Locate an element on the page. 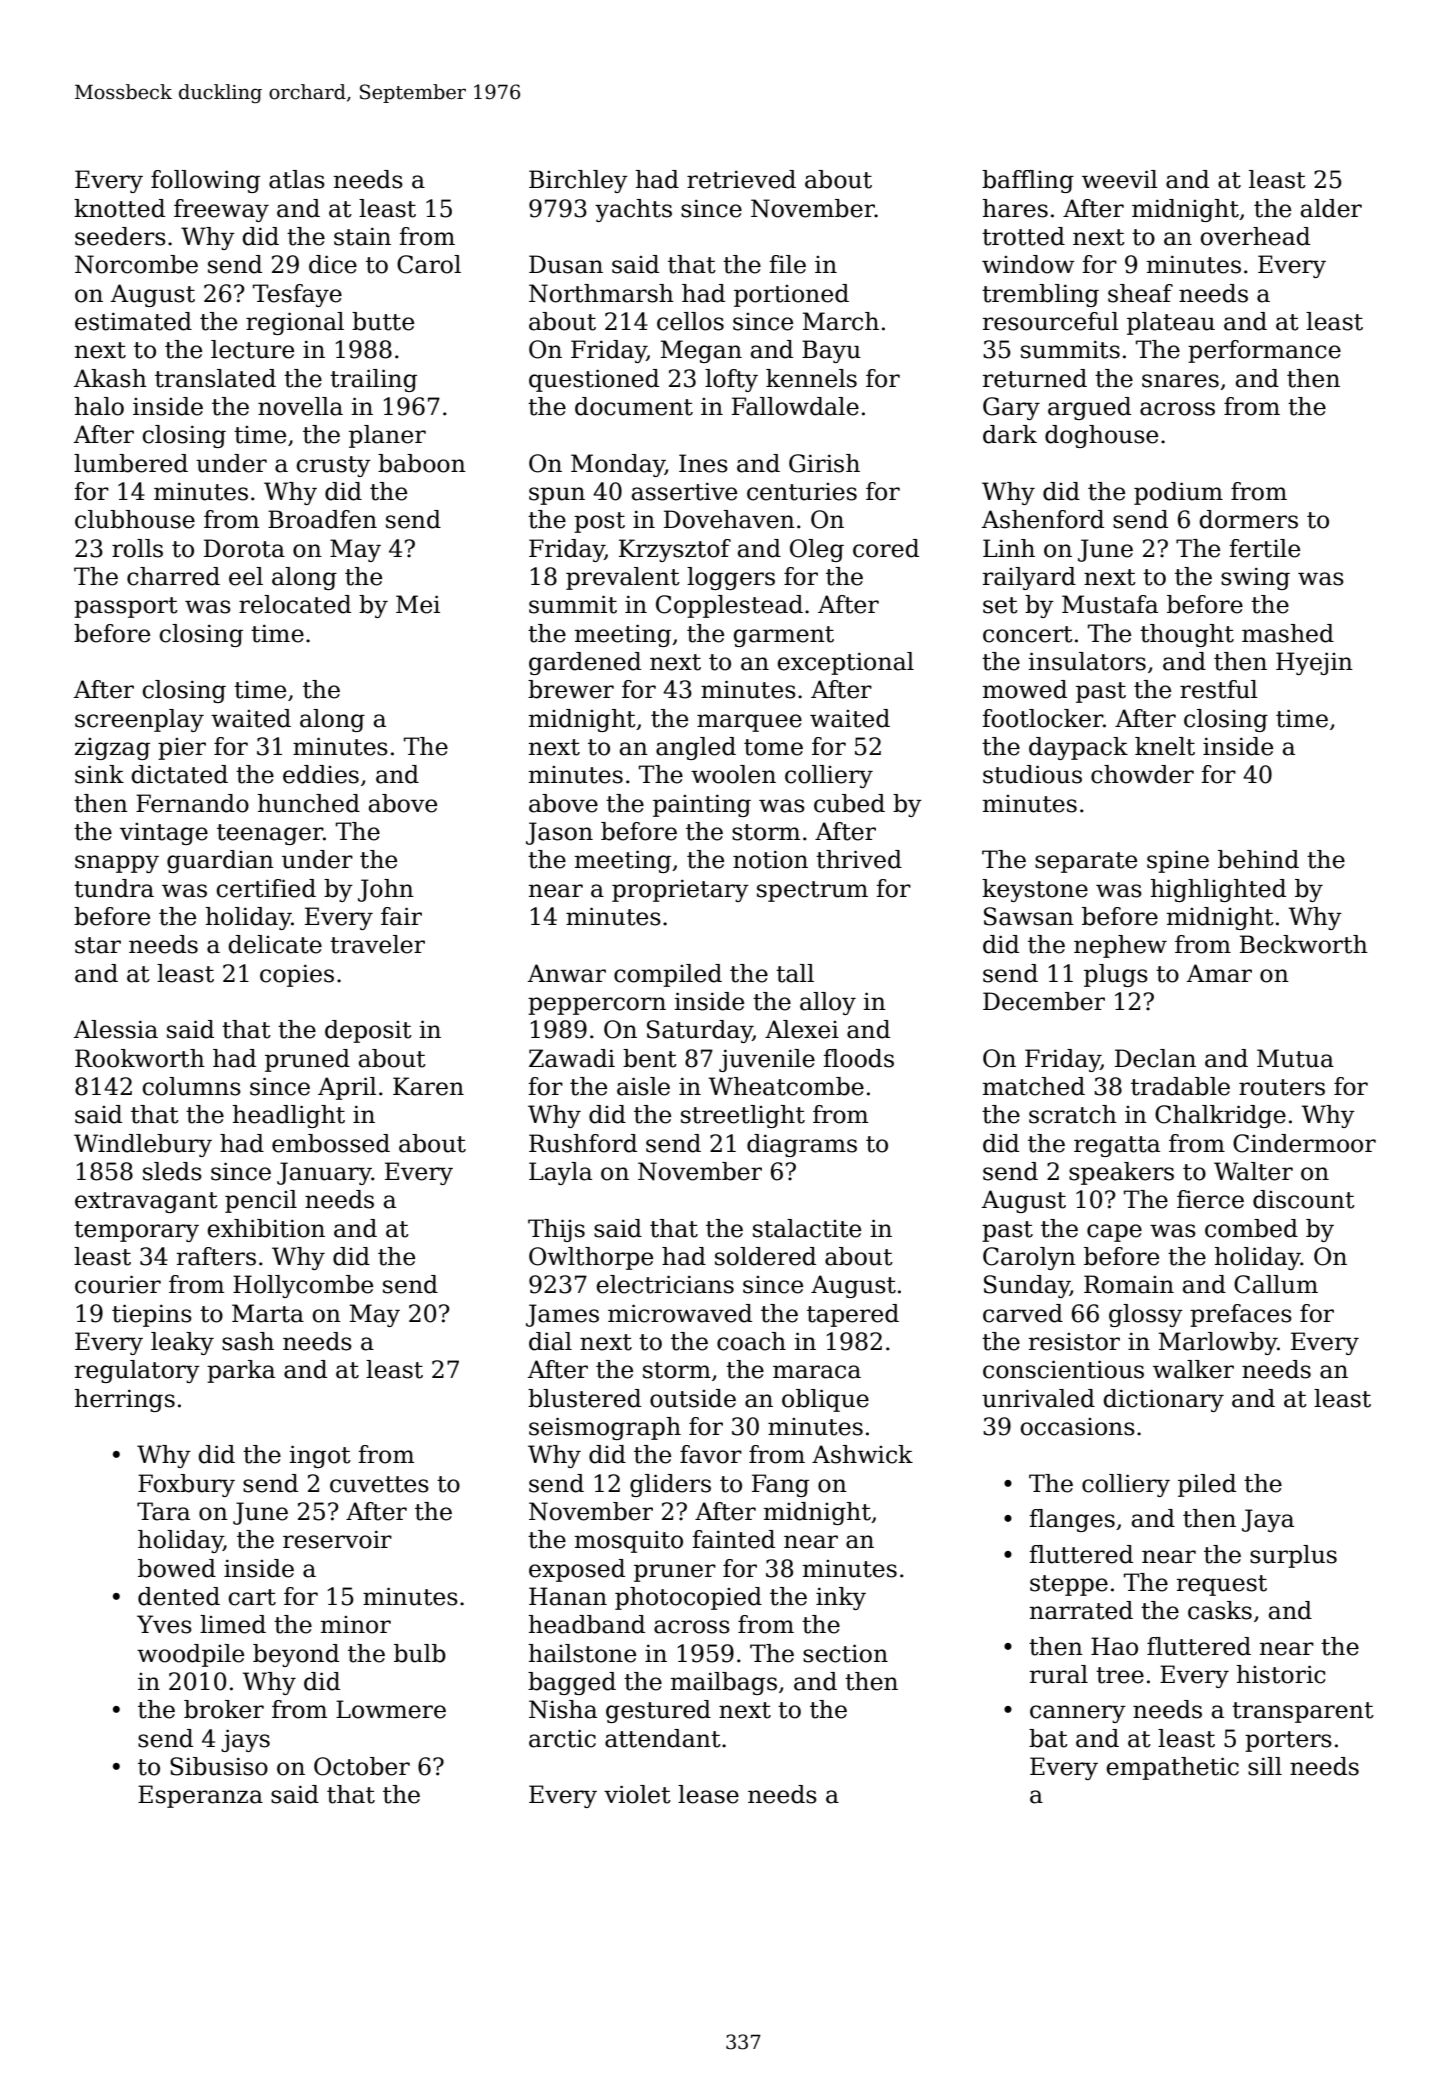 This image has height=2100, width=1450. delicate is located at coordinates (275, 944).
